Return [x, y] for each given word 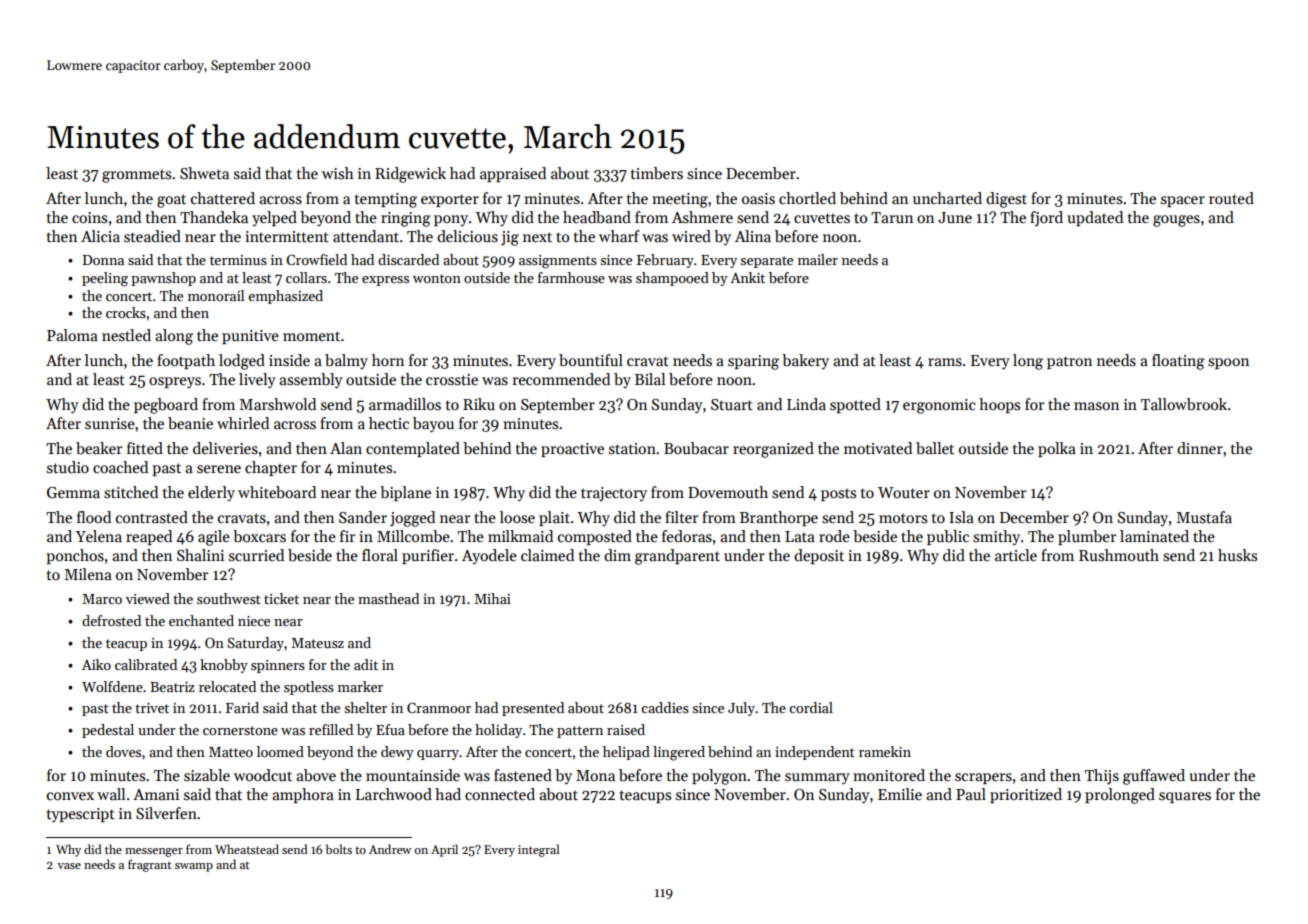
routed [1231, 198]
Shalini [200, 555]
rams [945, 362]
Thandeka [214, 217]
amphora [303, 795]
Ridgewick [410, 175]
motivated [878, 448]
